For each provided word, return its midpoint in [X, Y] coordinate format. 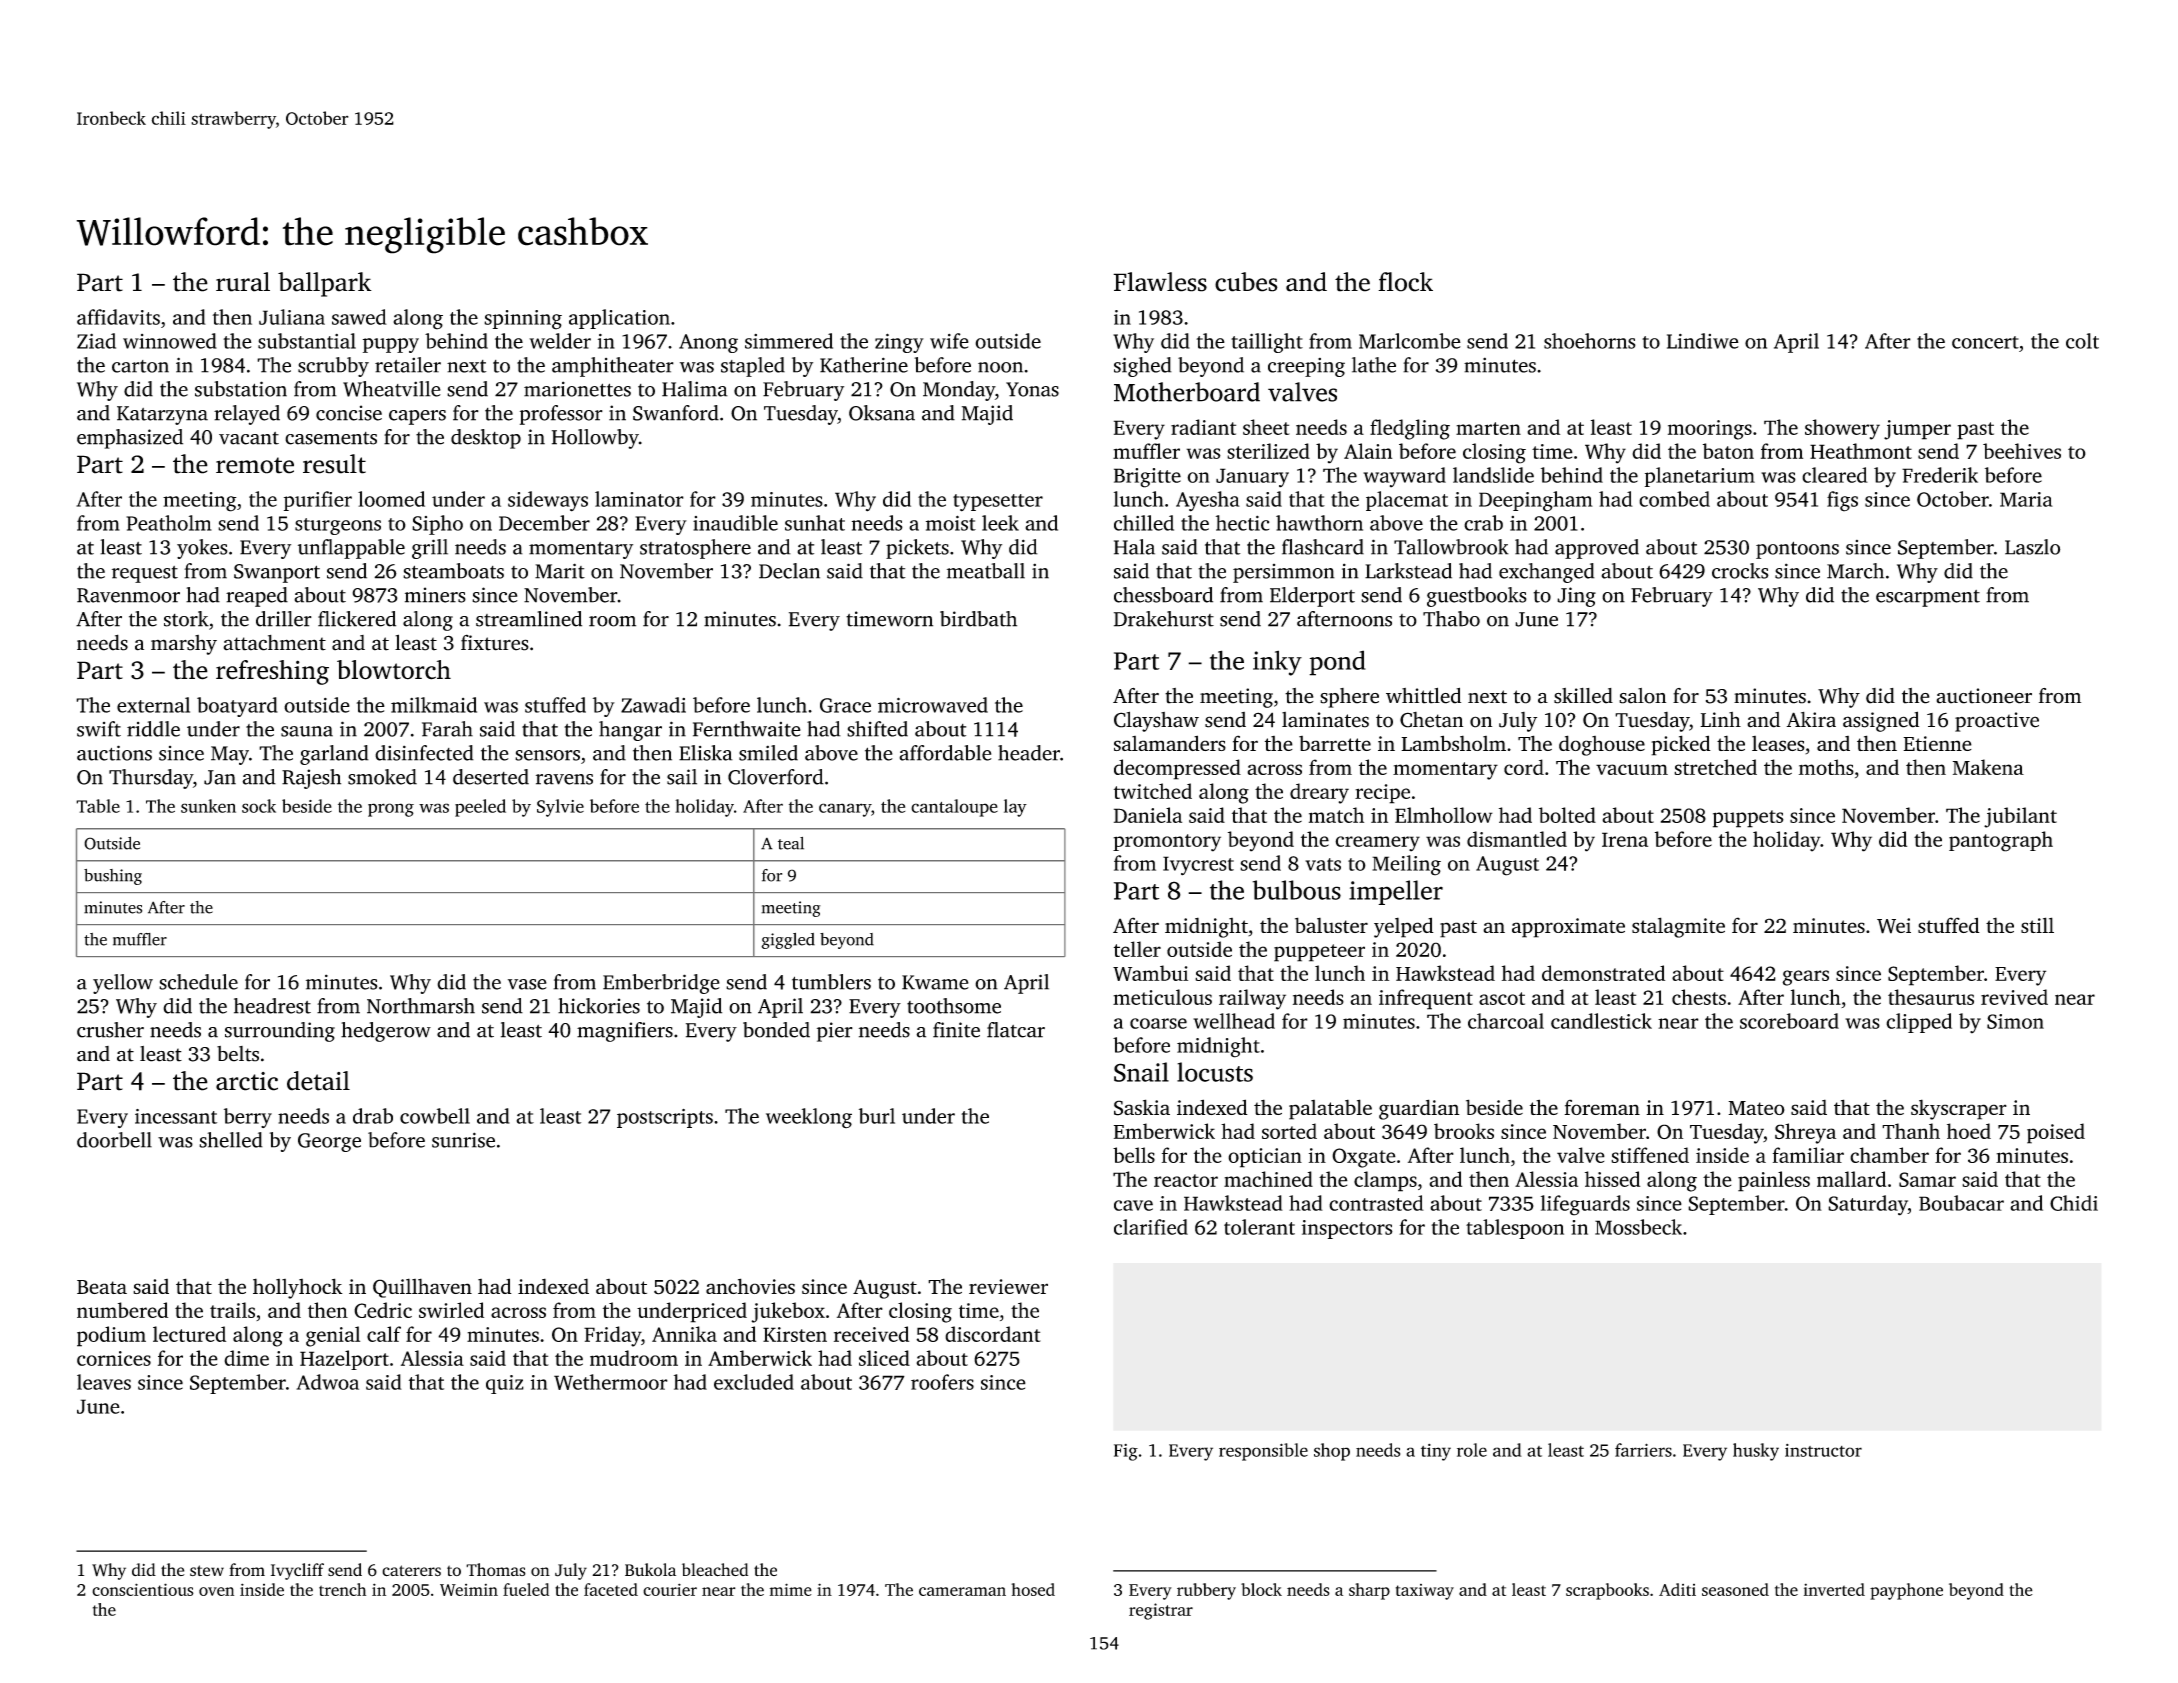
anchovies [750, 1286]
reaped [257, 597]
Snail [1141, 1072]
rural [243, 282]
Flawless [1160, 282]
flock [1405, 282]
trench [342, 1589]
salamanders [1170, 743]
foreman [1602, 1107]
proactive [1997, 722]
